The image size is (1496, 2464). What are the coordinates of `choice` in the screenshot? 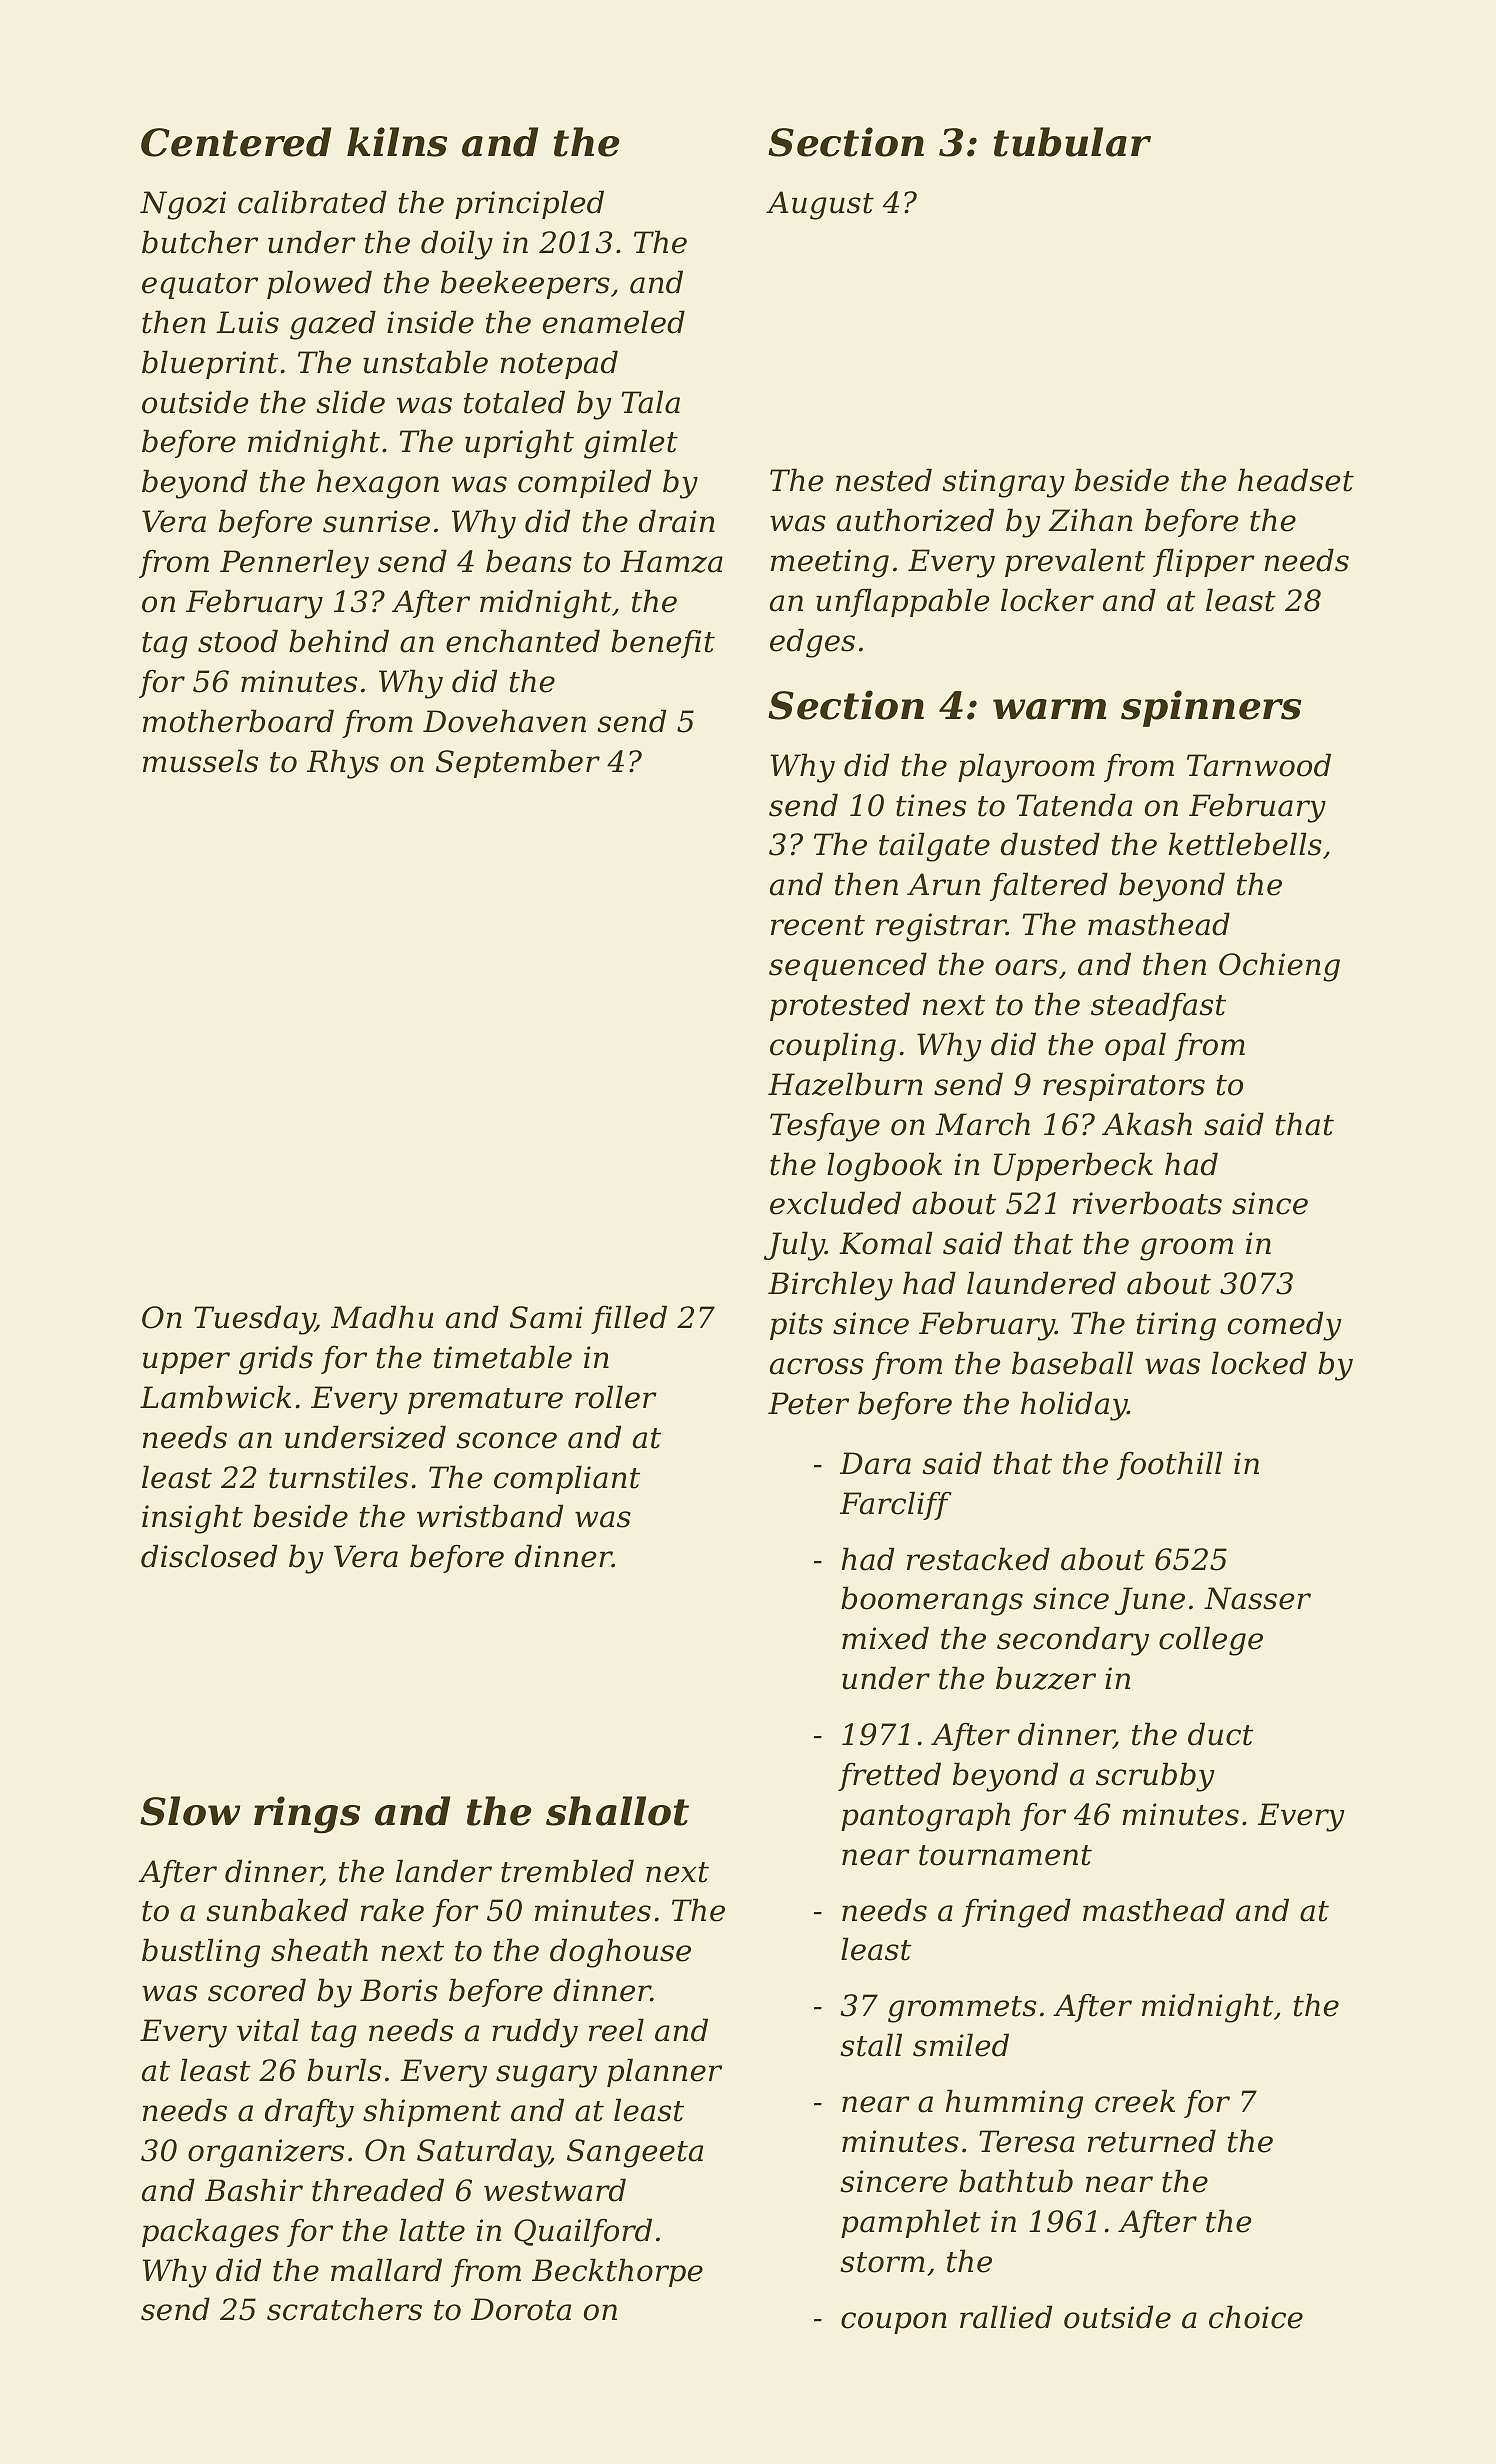 It's located at (1256, 2317).
